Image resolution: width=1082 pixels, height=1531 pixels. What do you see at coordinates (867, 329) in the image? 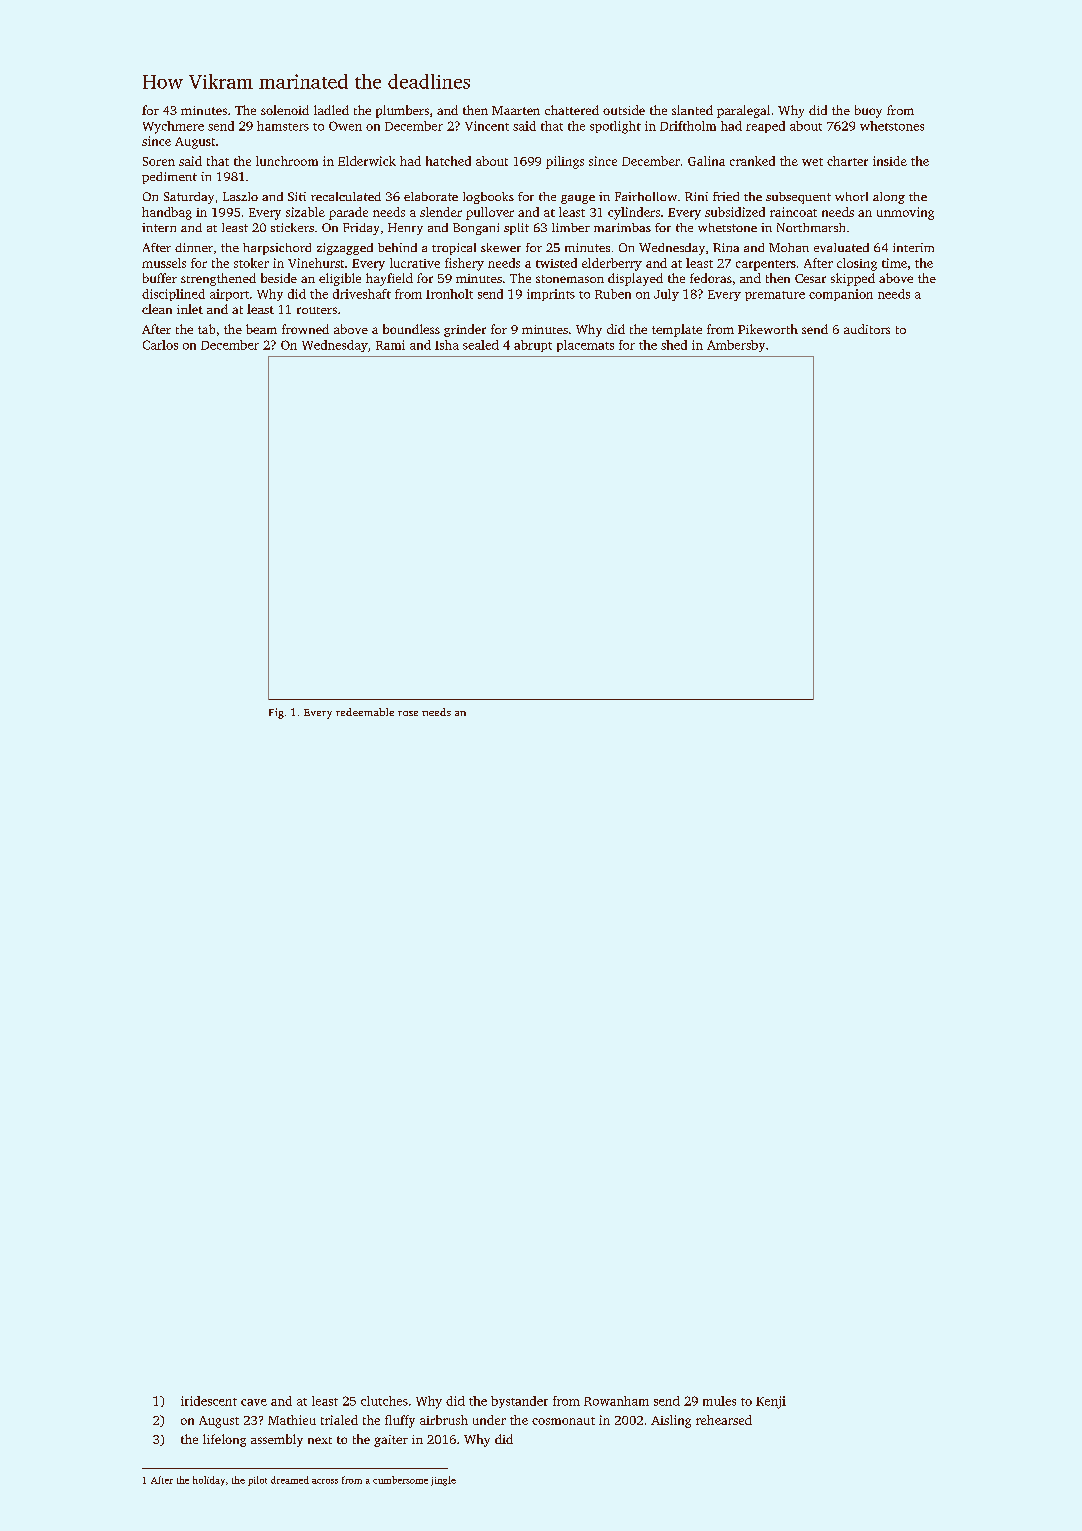
I see `auditors` at bounding box center [867, 329].
